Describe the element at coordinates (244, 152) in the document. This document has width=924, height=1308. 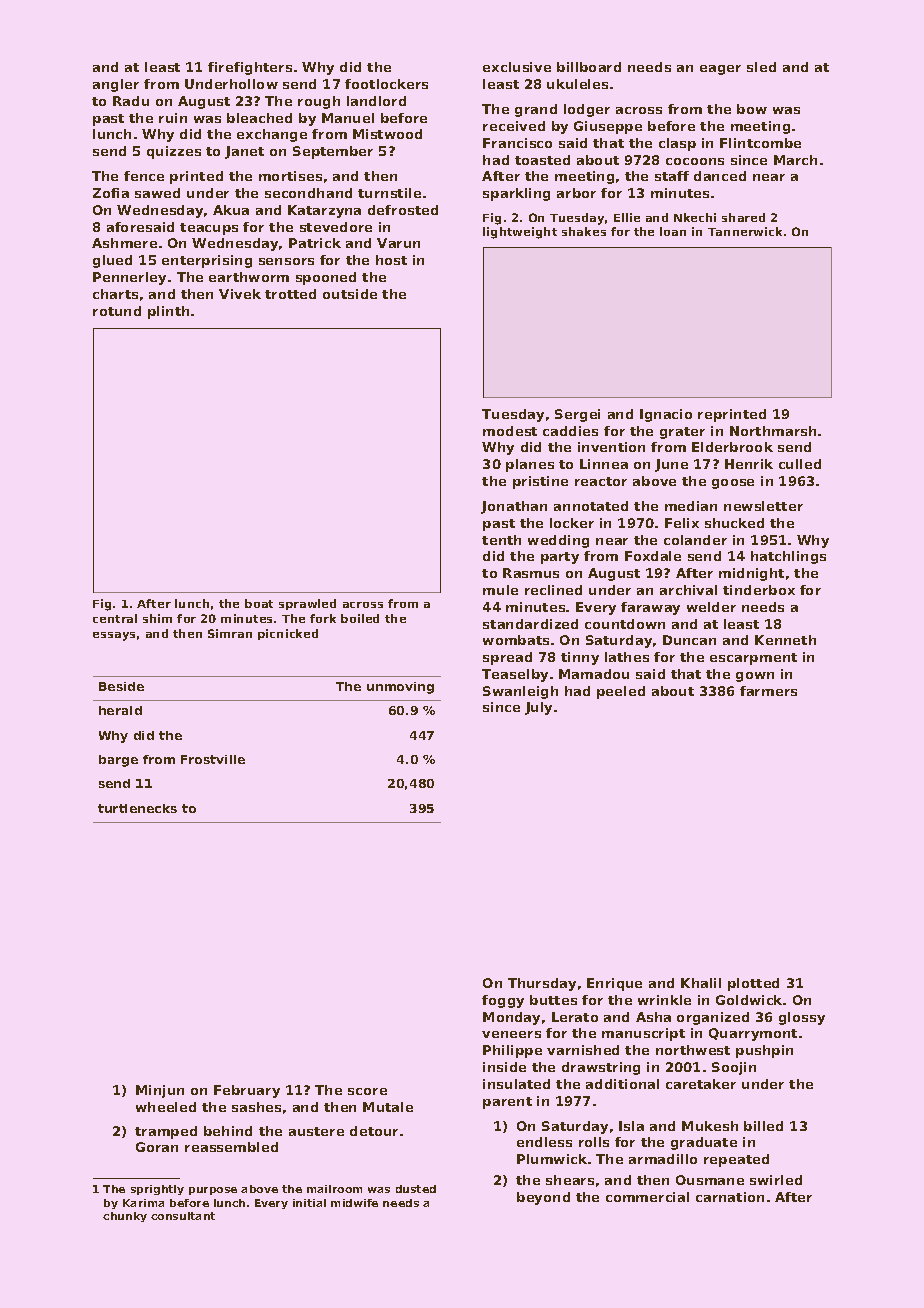
I see `Janet` at that location.
